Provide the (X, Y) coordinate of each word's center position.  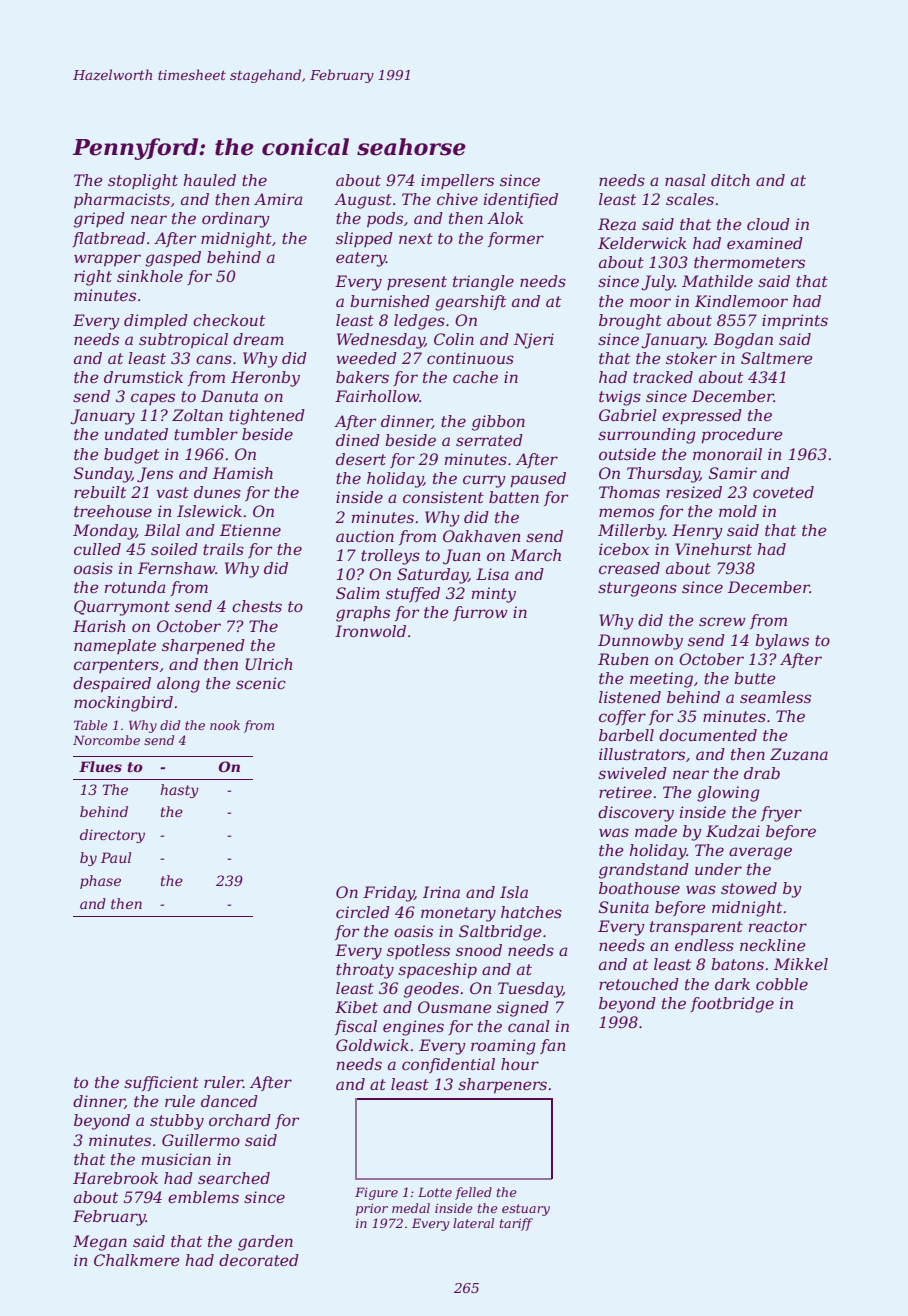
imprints (795, 322)
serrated (489, 440)
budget (131, 456)
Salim (358, 593)
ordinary (236, 220)
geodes (431, 990)
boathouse (639, 888)
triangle (483, 283)
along (178, 685)
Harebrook (115, 1178)
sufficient (161, 1083)
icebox (624, 549)
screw (722, 621)
